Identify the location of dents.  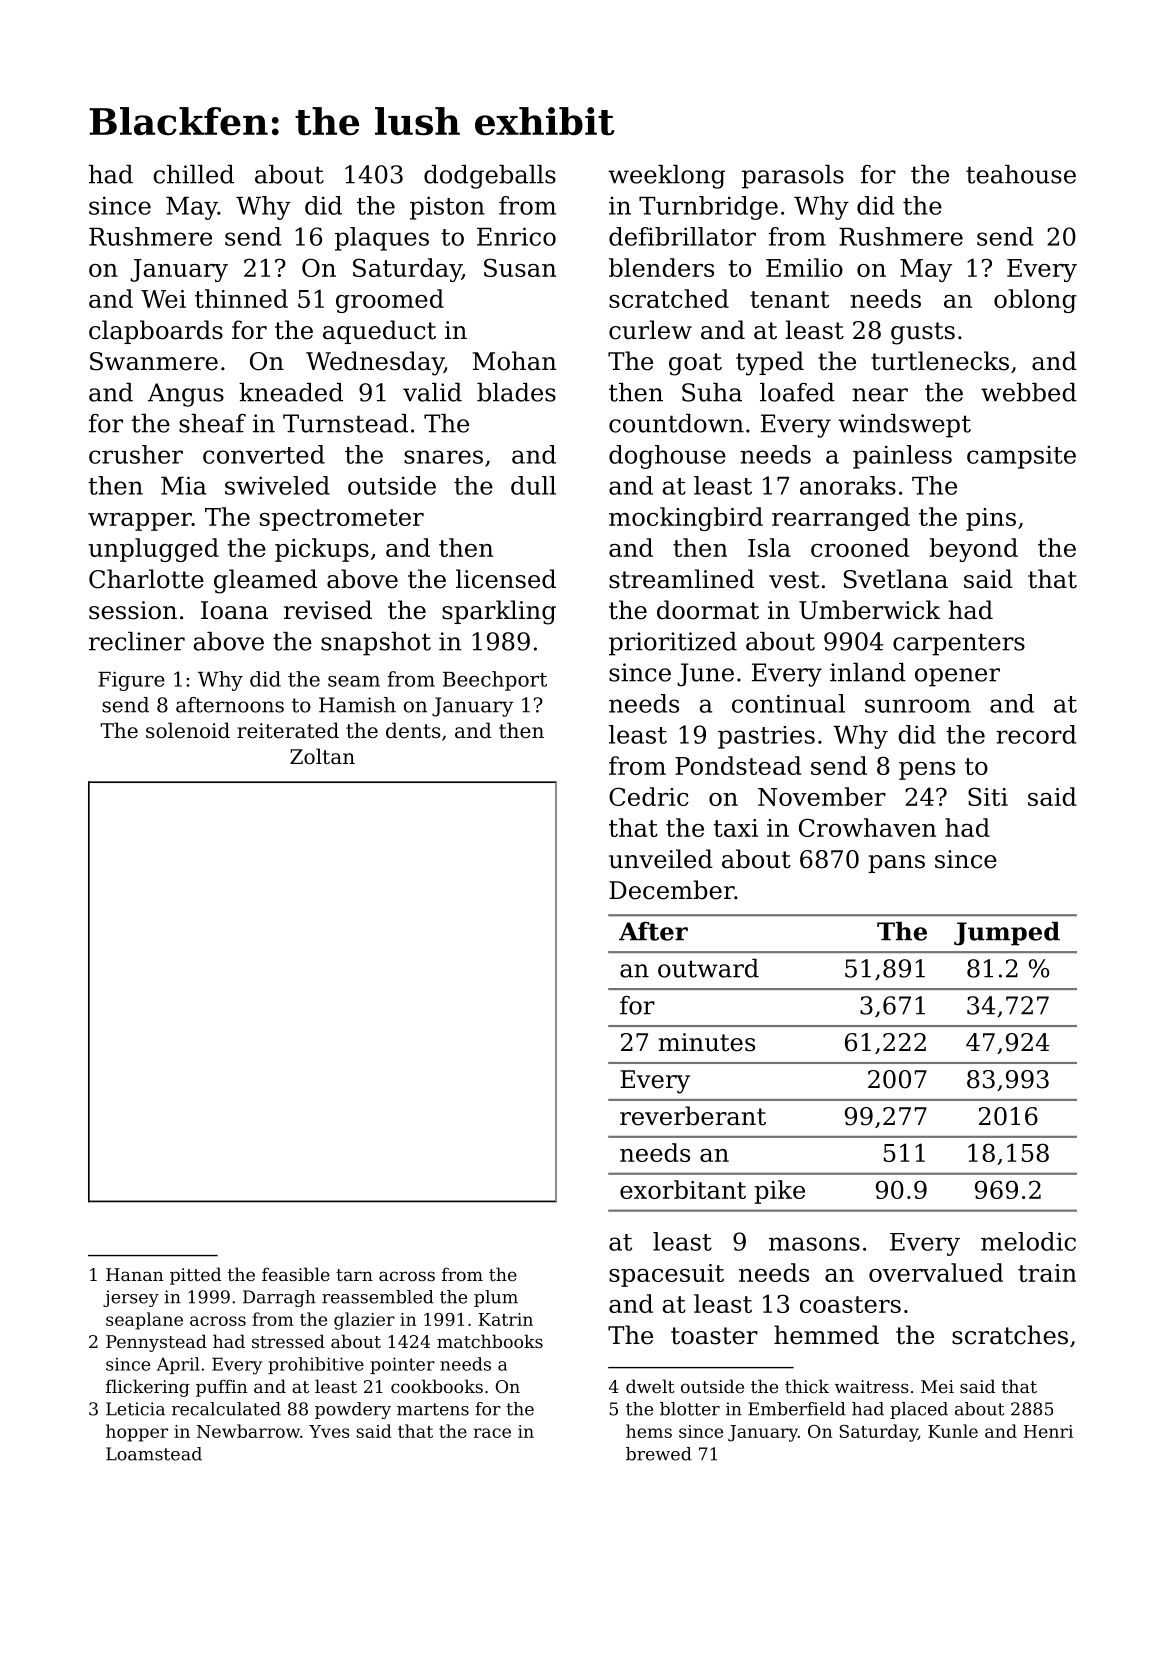
(413, 730).
